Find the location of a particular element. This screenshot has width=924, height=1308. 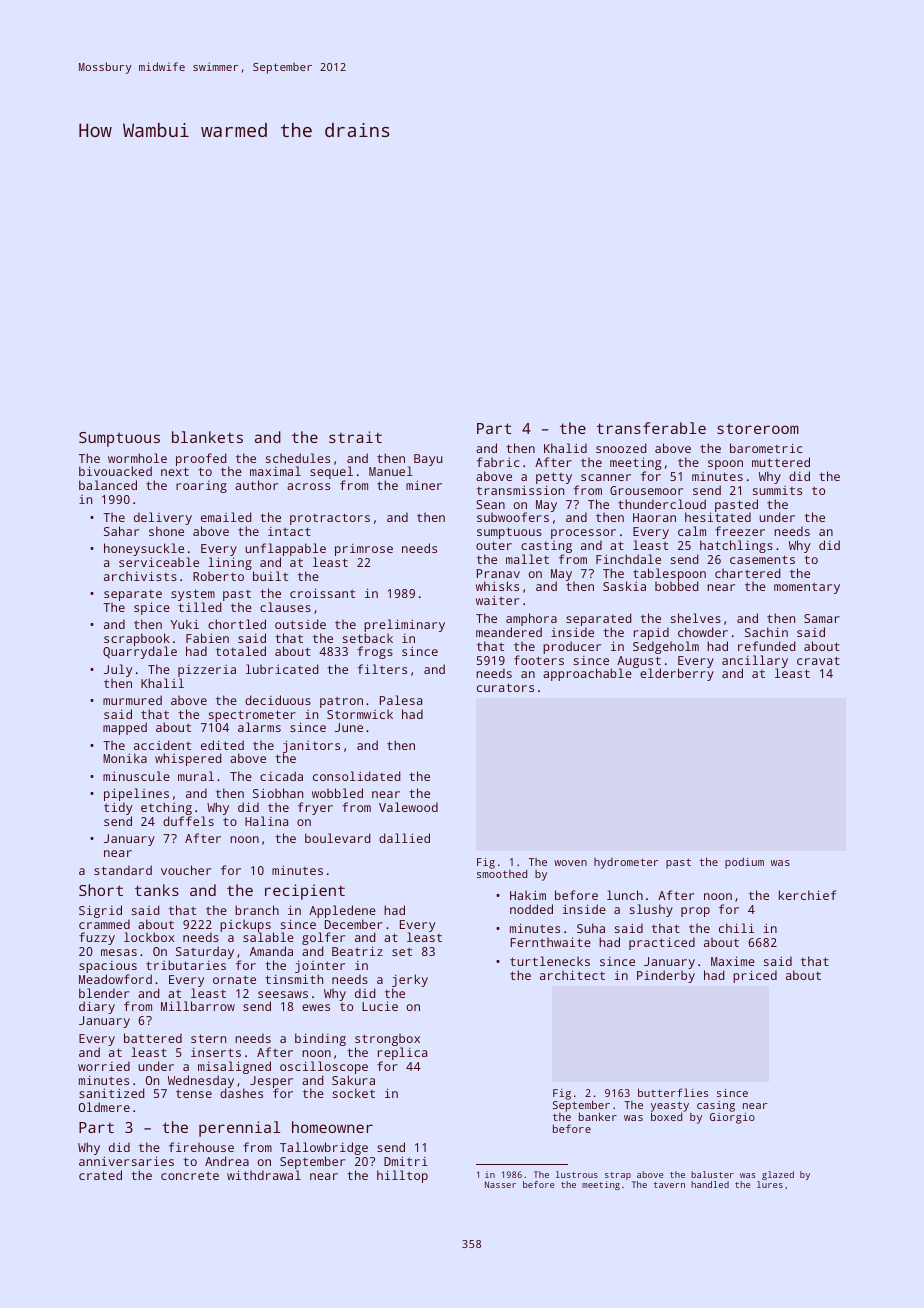

storeroom is located at coordinates (758, 428).
